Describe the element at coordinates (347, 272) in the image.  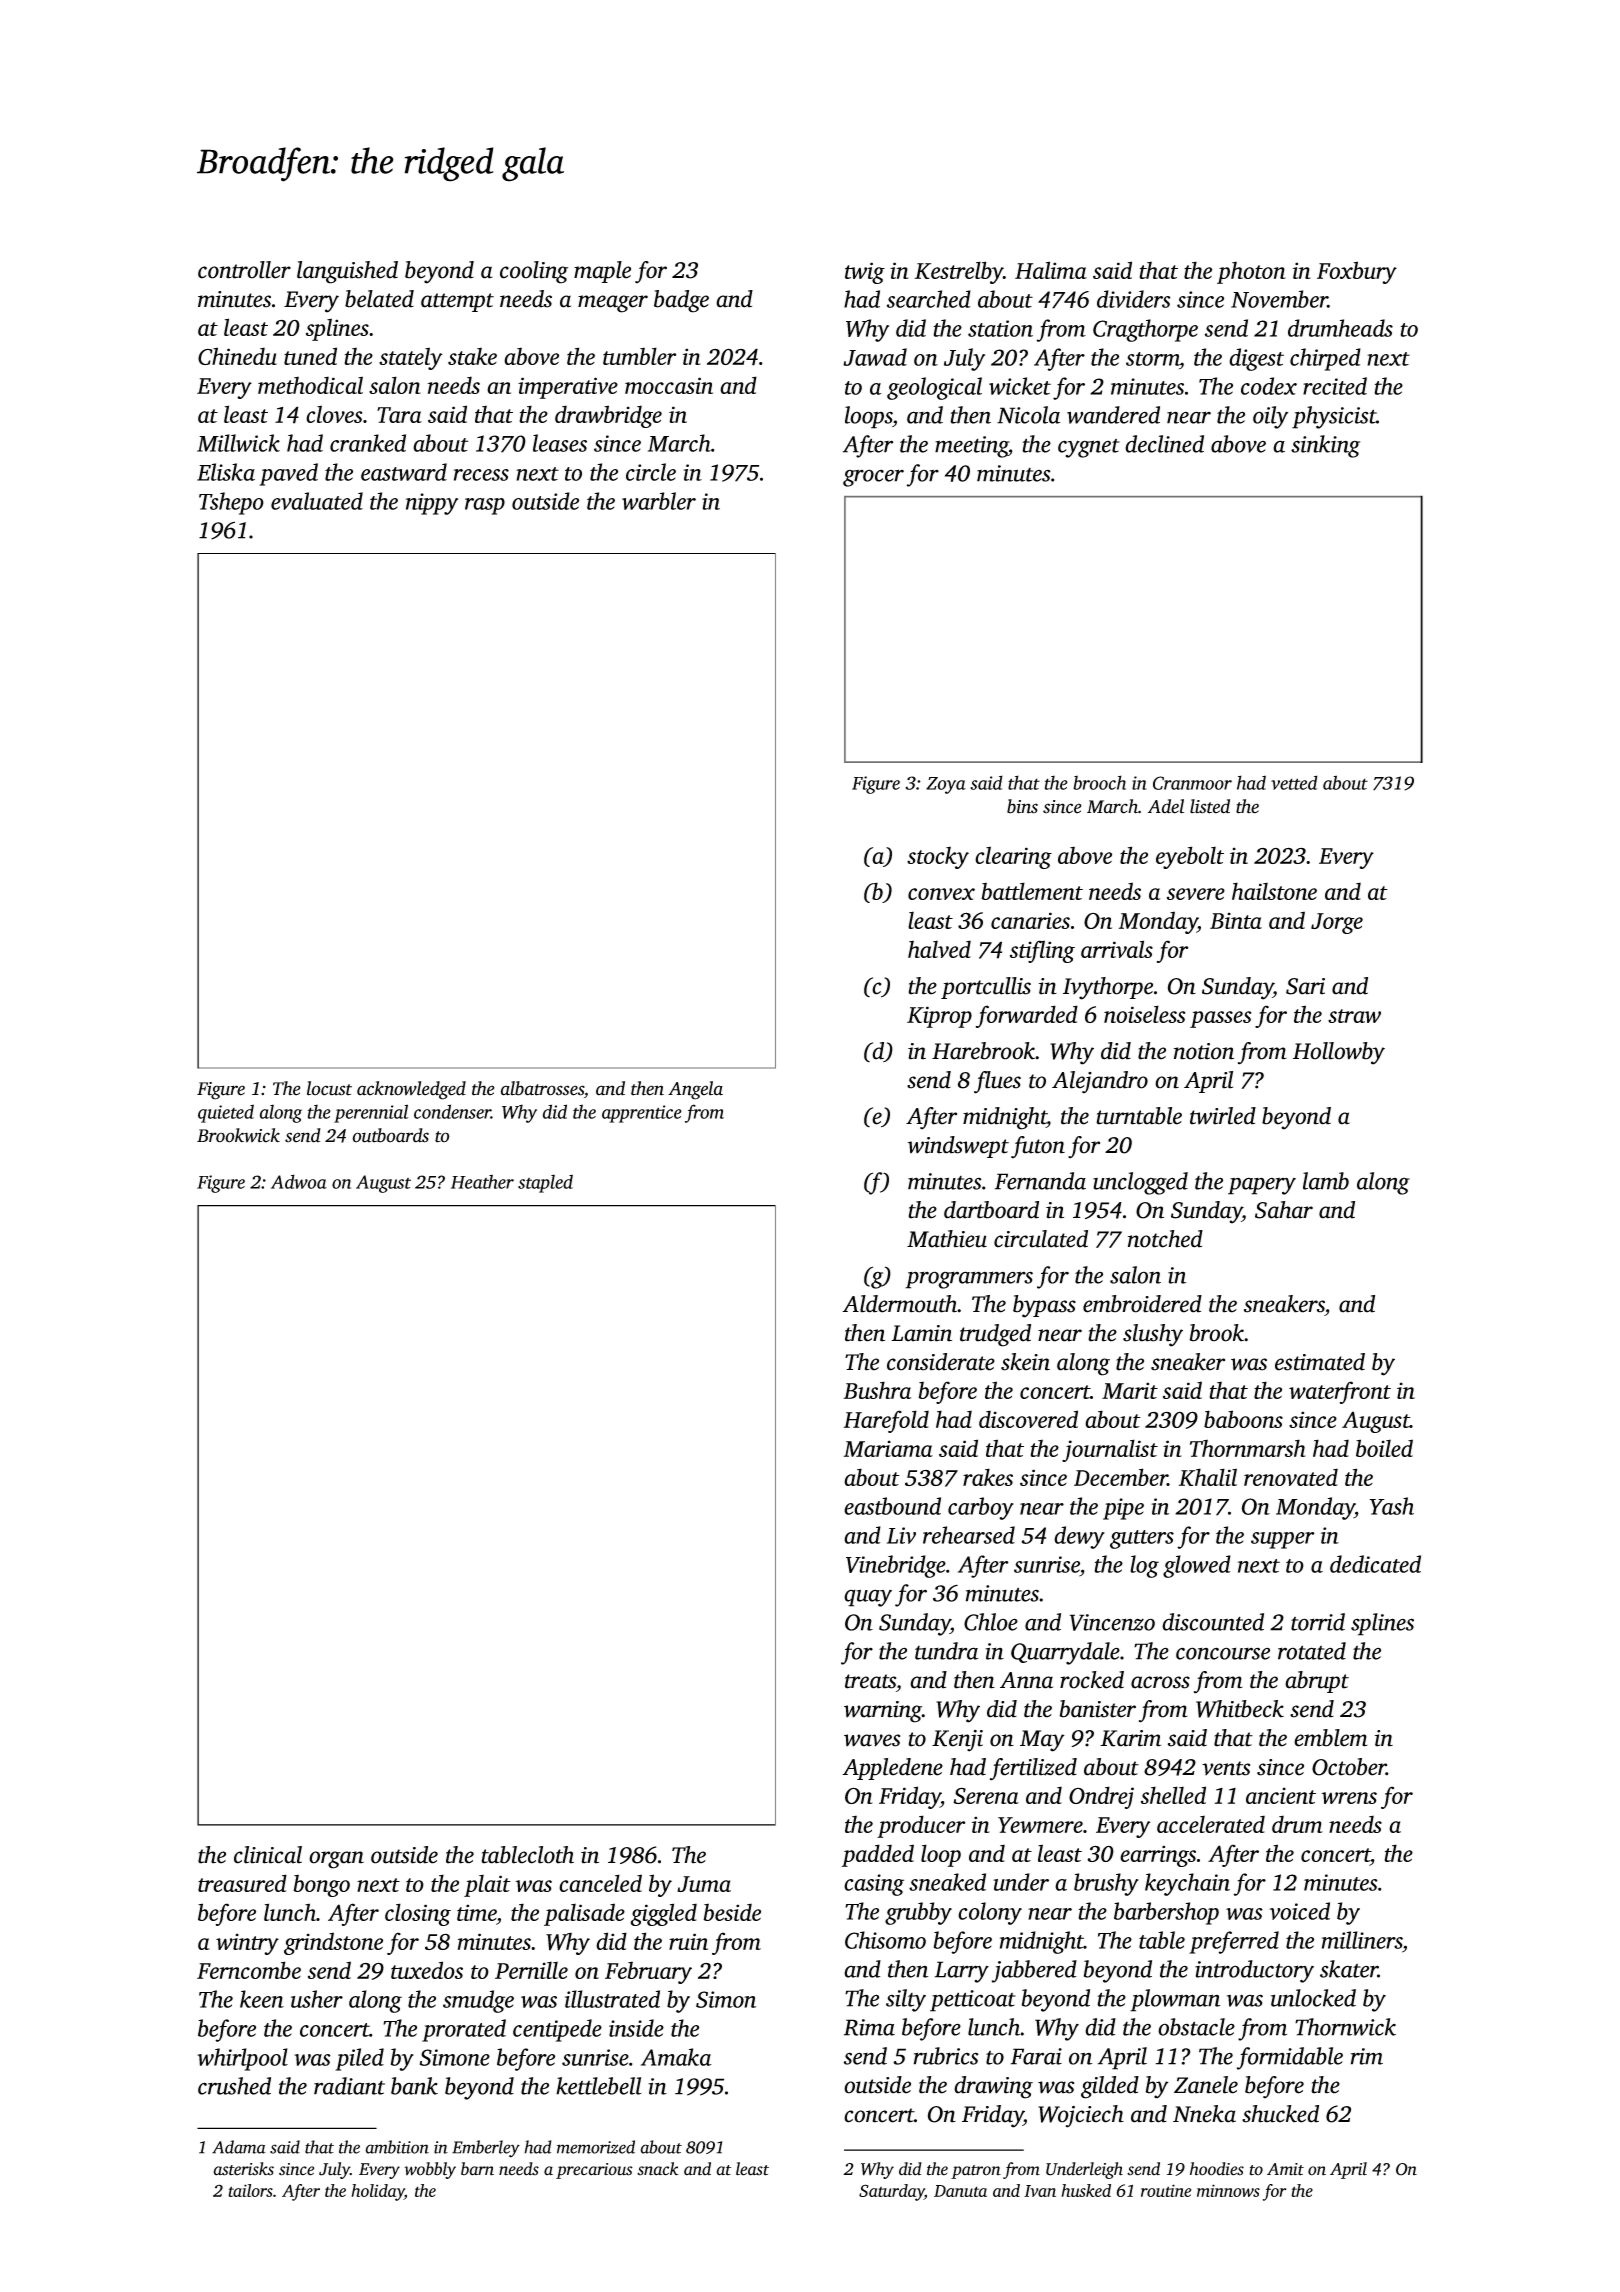
I see `languished` at that location.
